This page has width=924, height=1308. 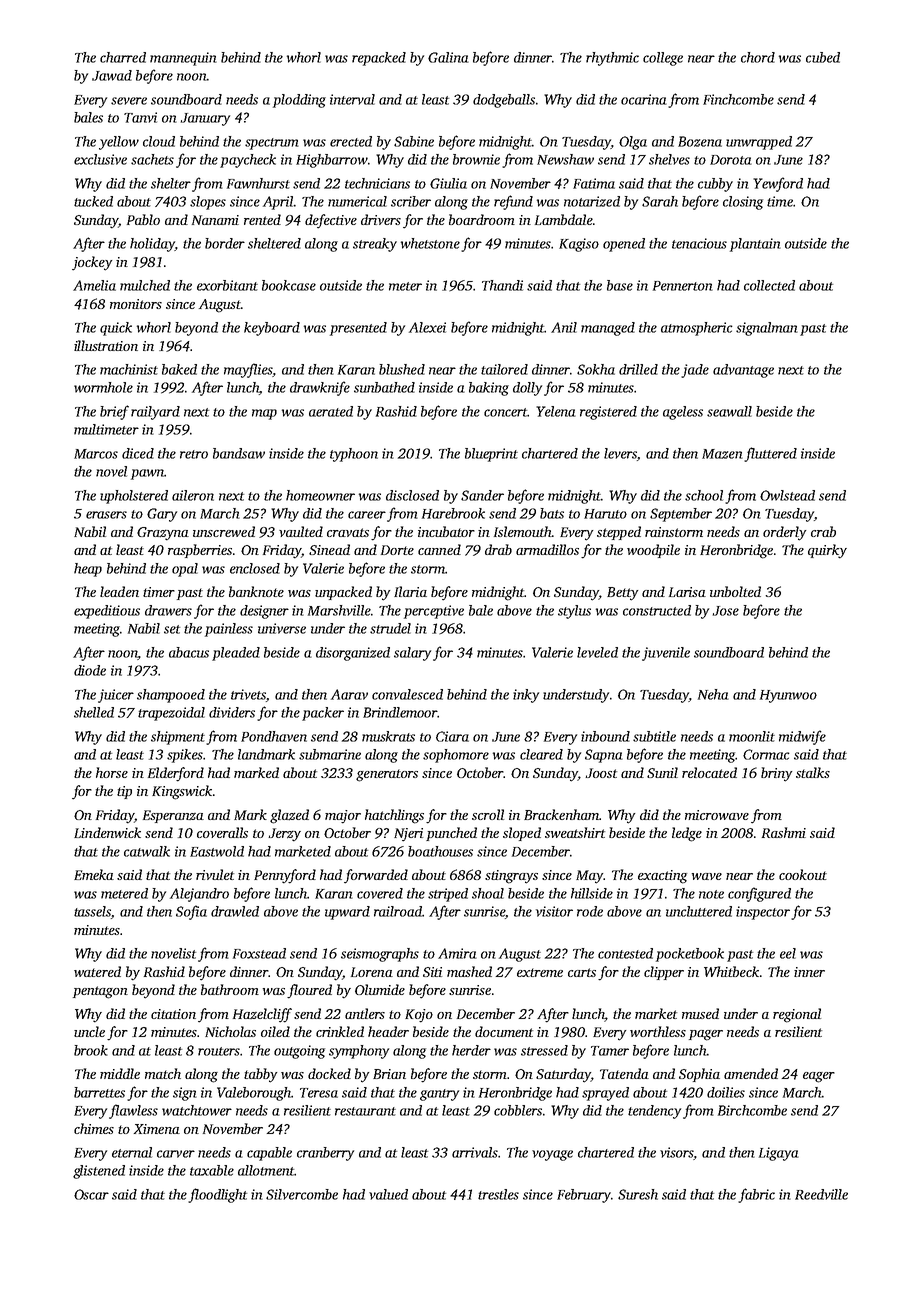 I want to click on cleared, so click(x=541, y=754).
